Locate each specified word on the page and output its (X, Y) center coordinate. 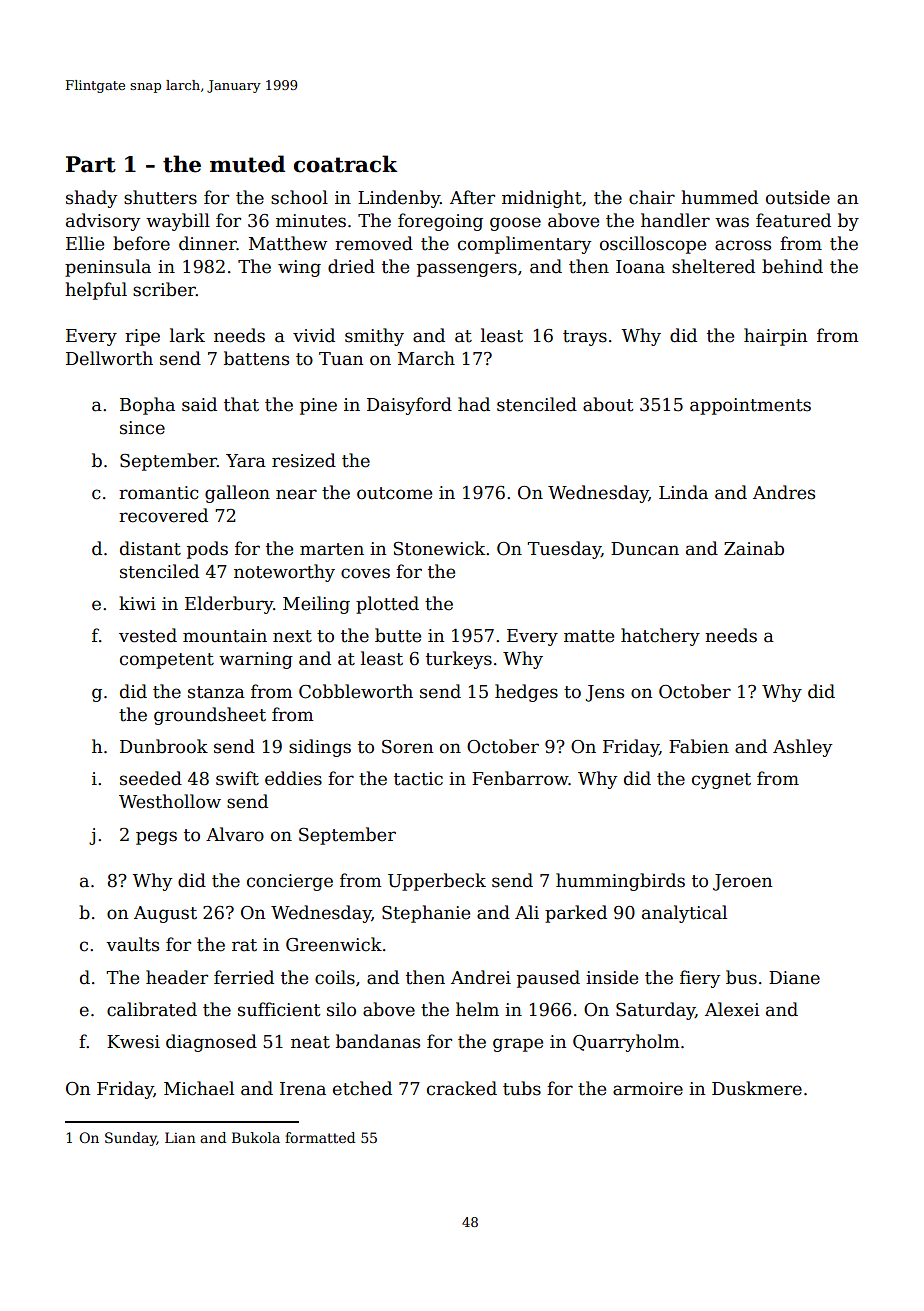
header (177, 977)
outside (798, 197)
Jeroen (742, 882)
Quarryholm (626, 1043)
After (472, 197)
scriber (164, 289)
